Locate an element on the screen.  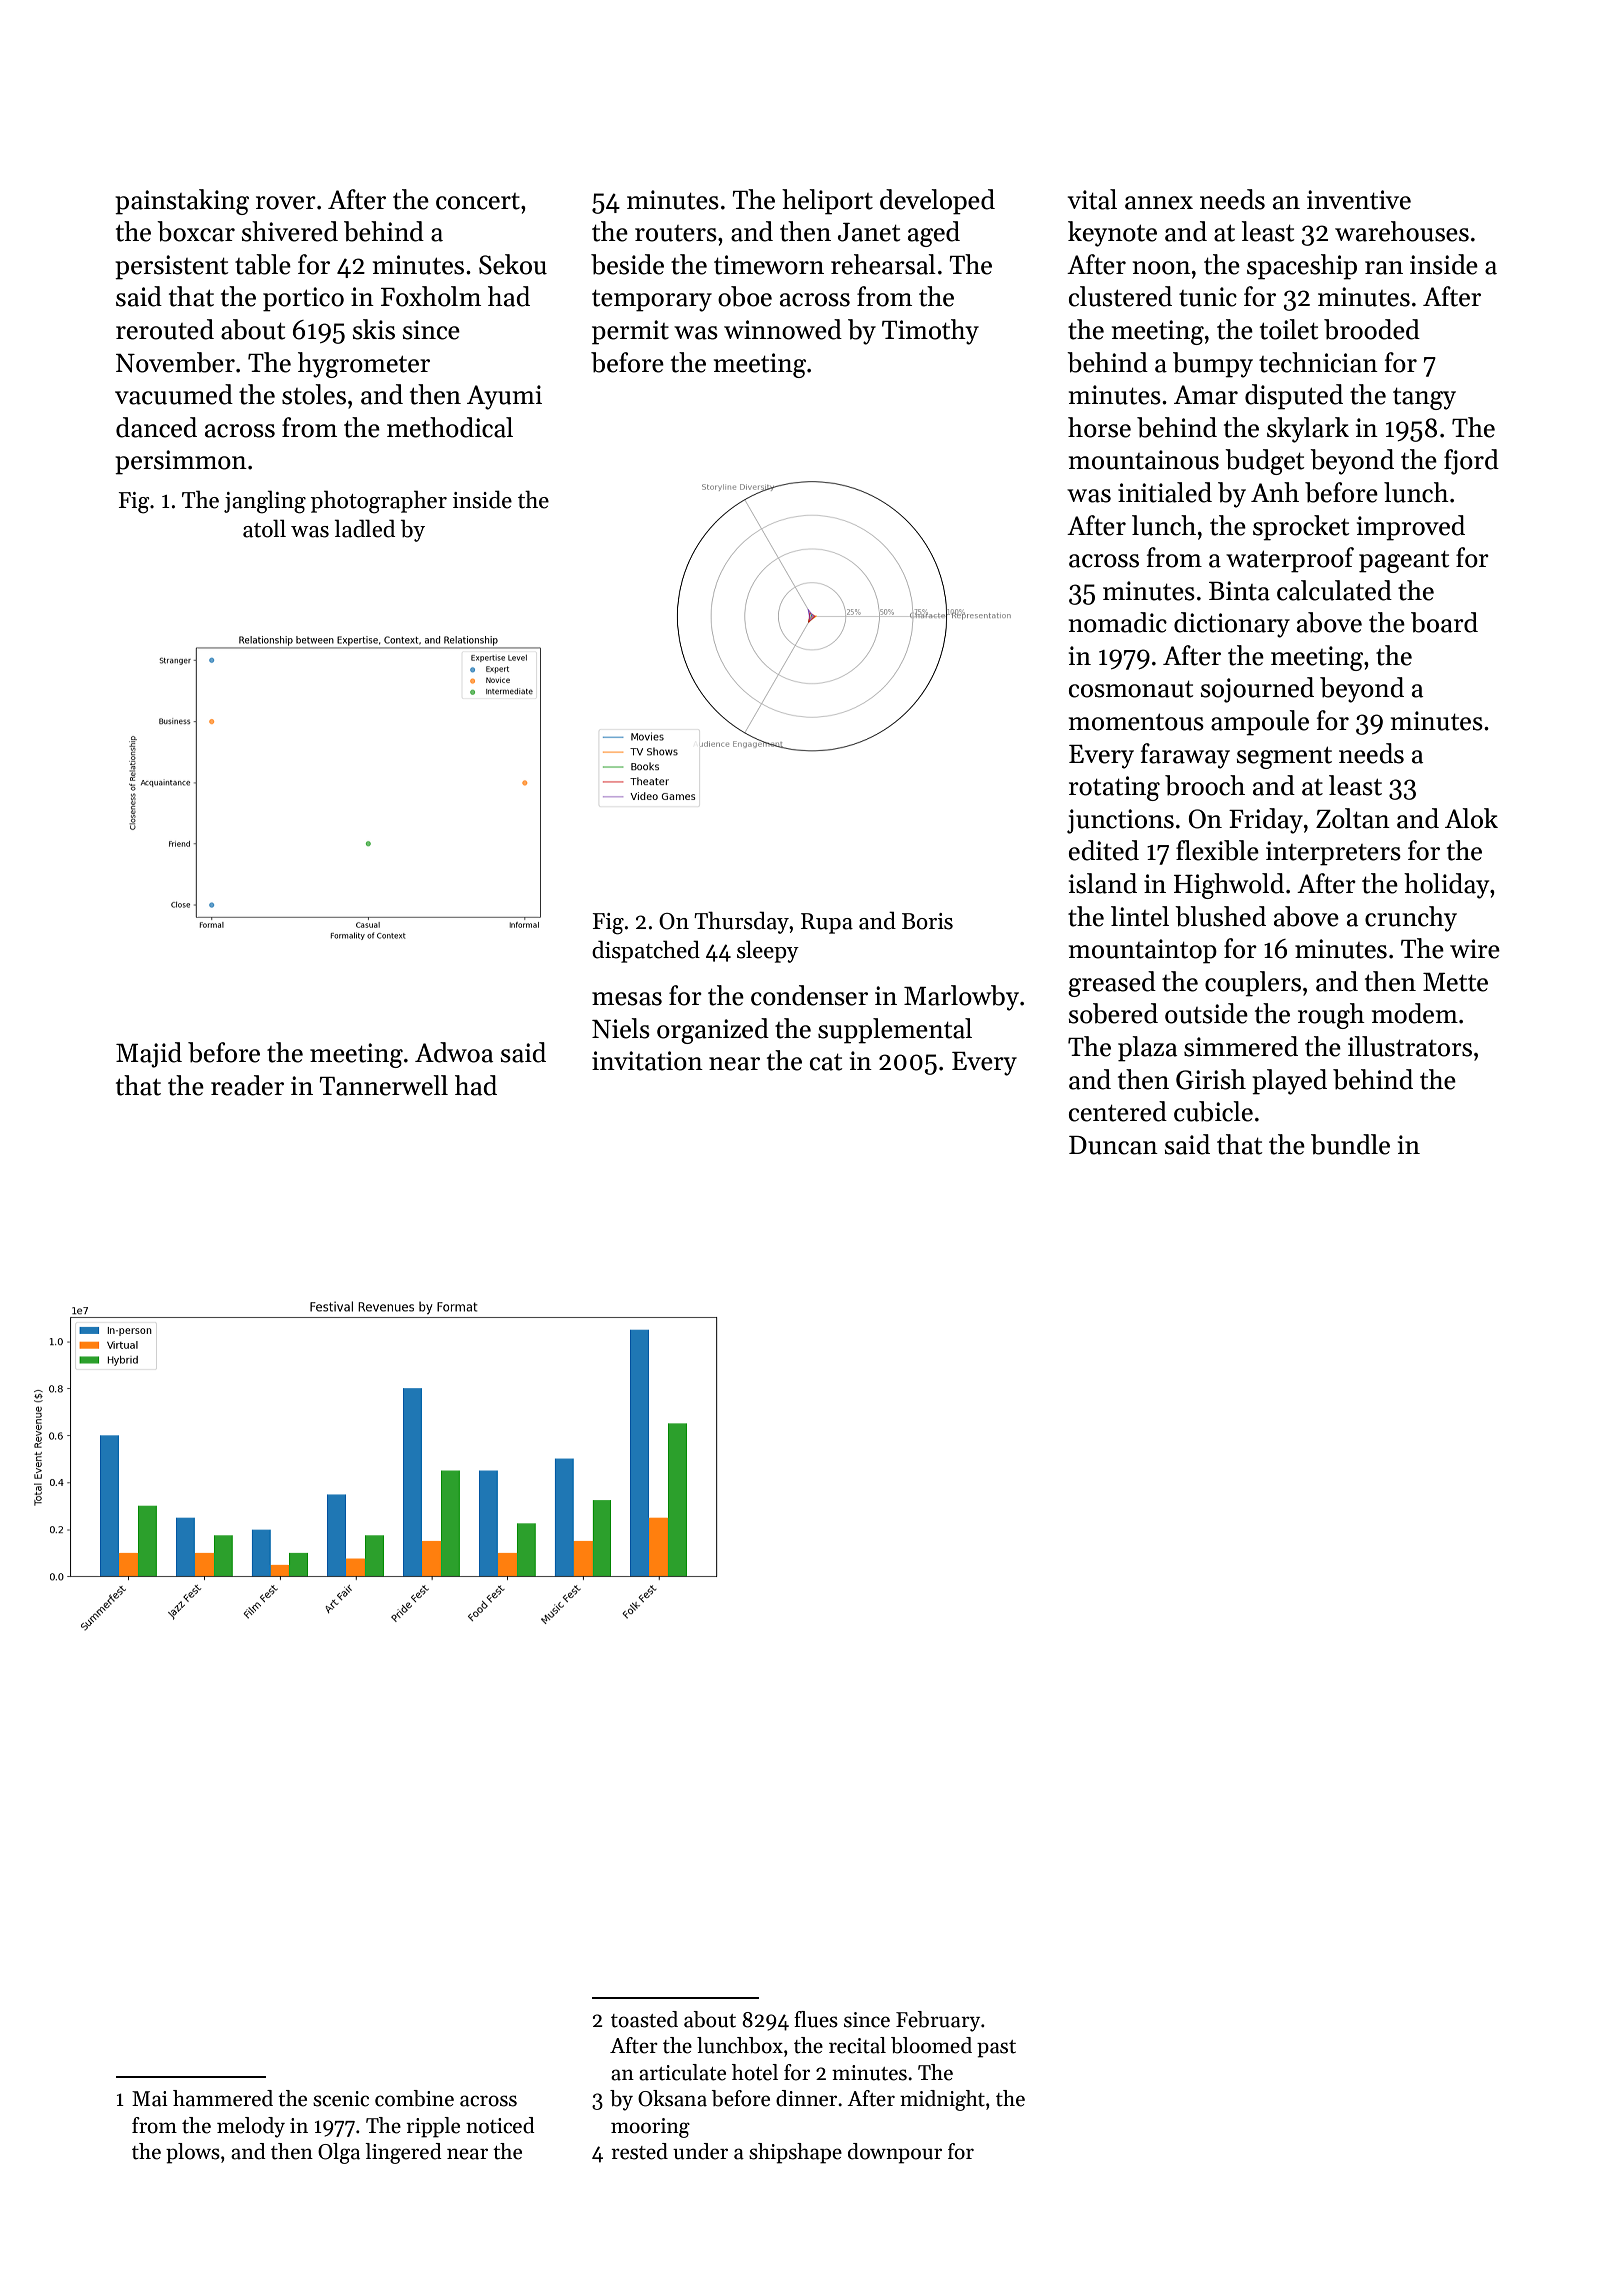
toasted is located at coordinates (644, 2019).
